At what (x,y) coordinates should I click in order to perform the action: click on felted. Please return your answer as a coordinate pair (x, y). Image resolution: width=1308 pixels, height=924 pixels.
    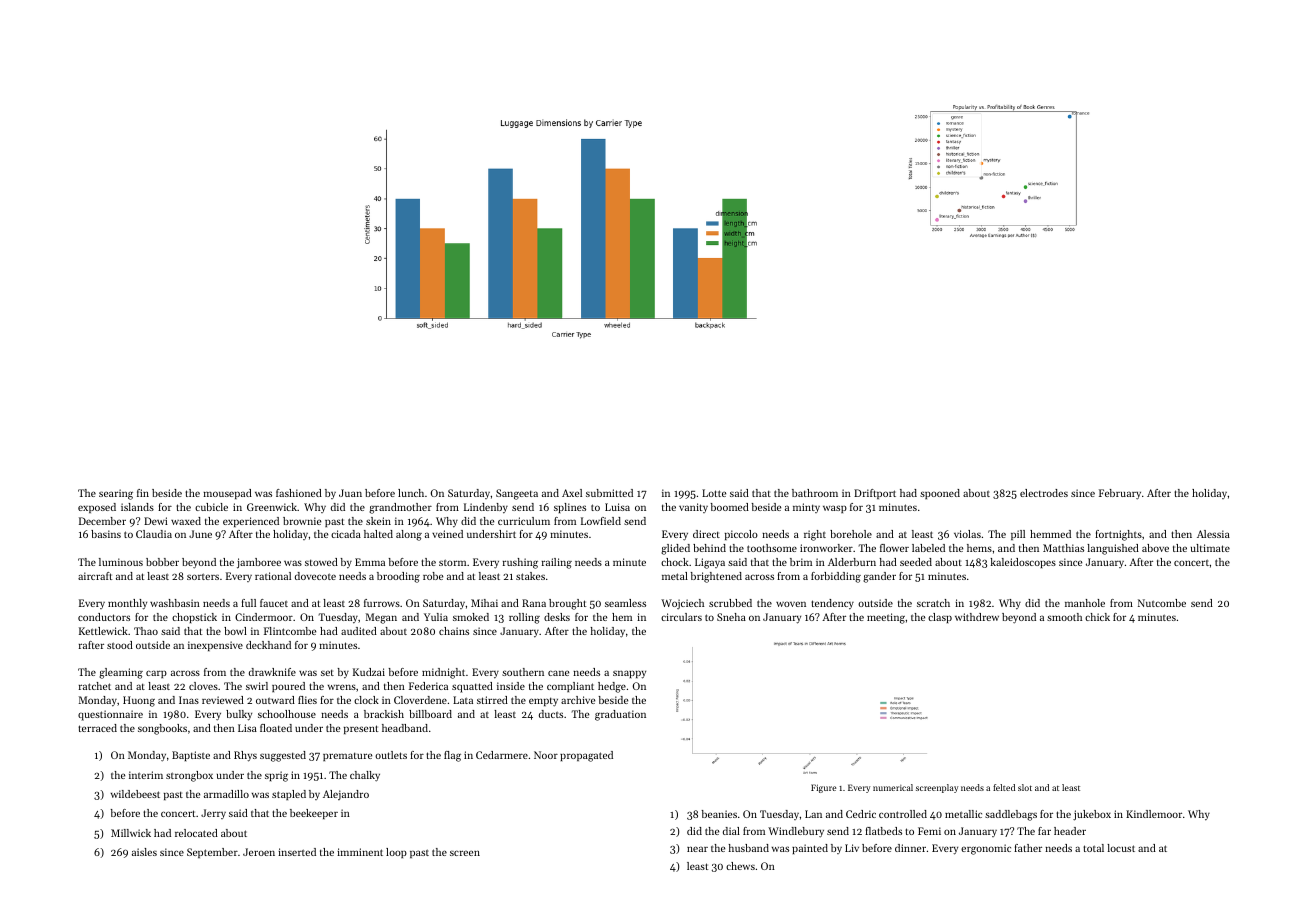
    Looking at the image, I should click on (1004, 787).
